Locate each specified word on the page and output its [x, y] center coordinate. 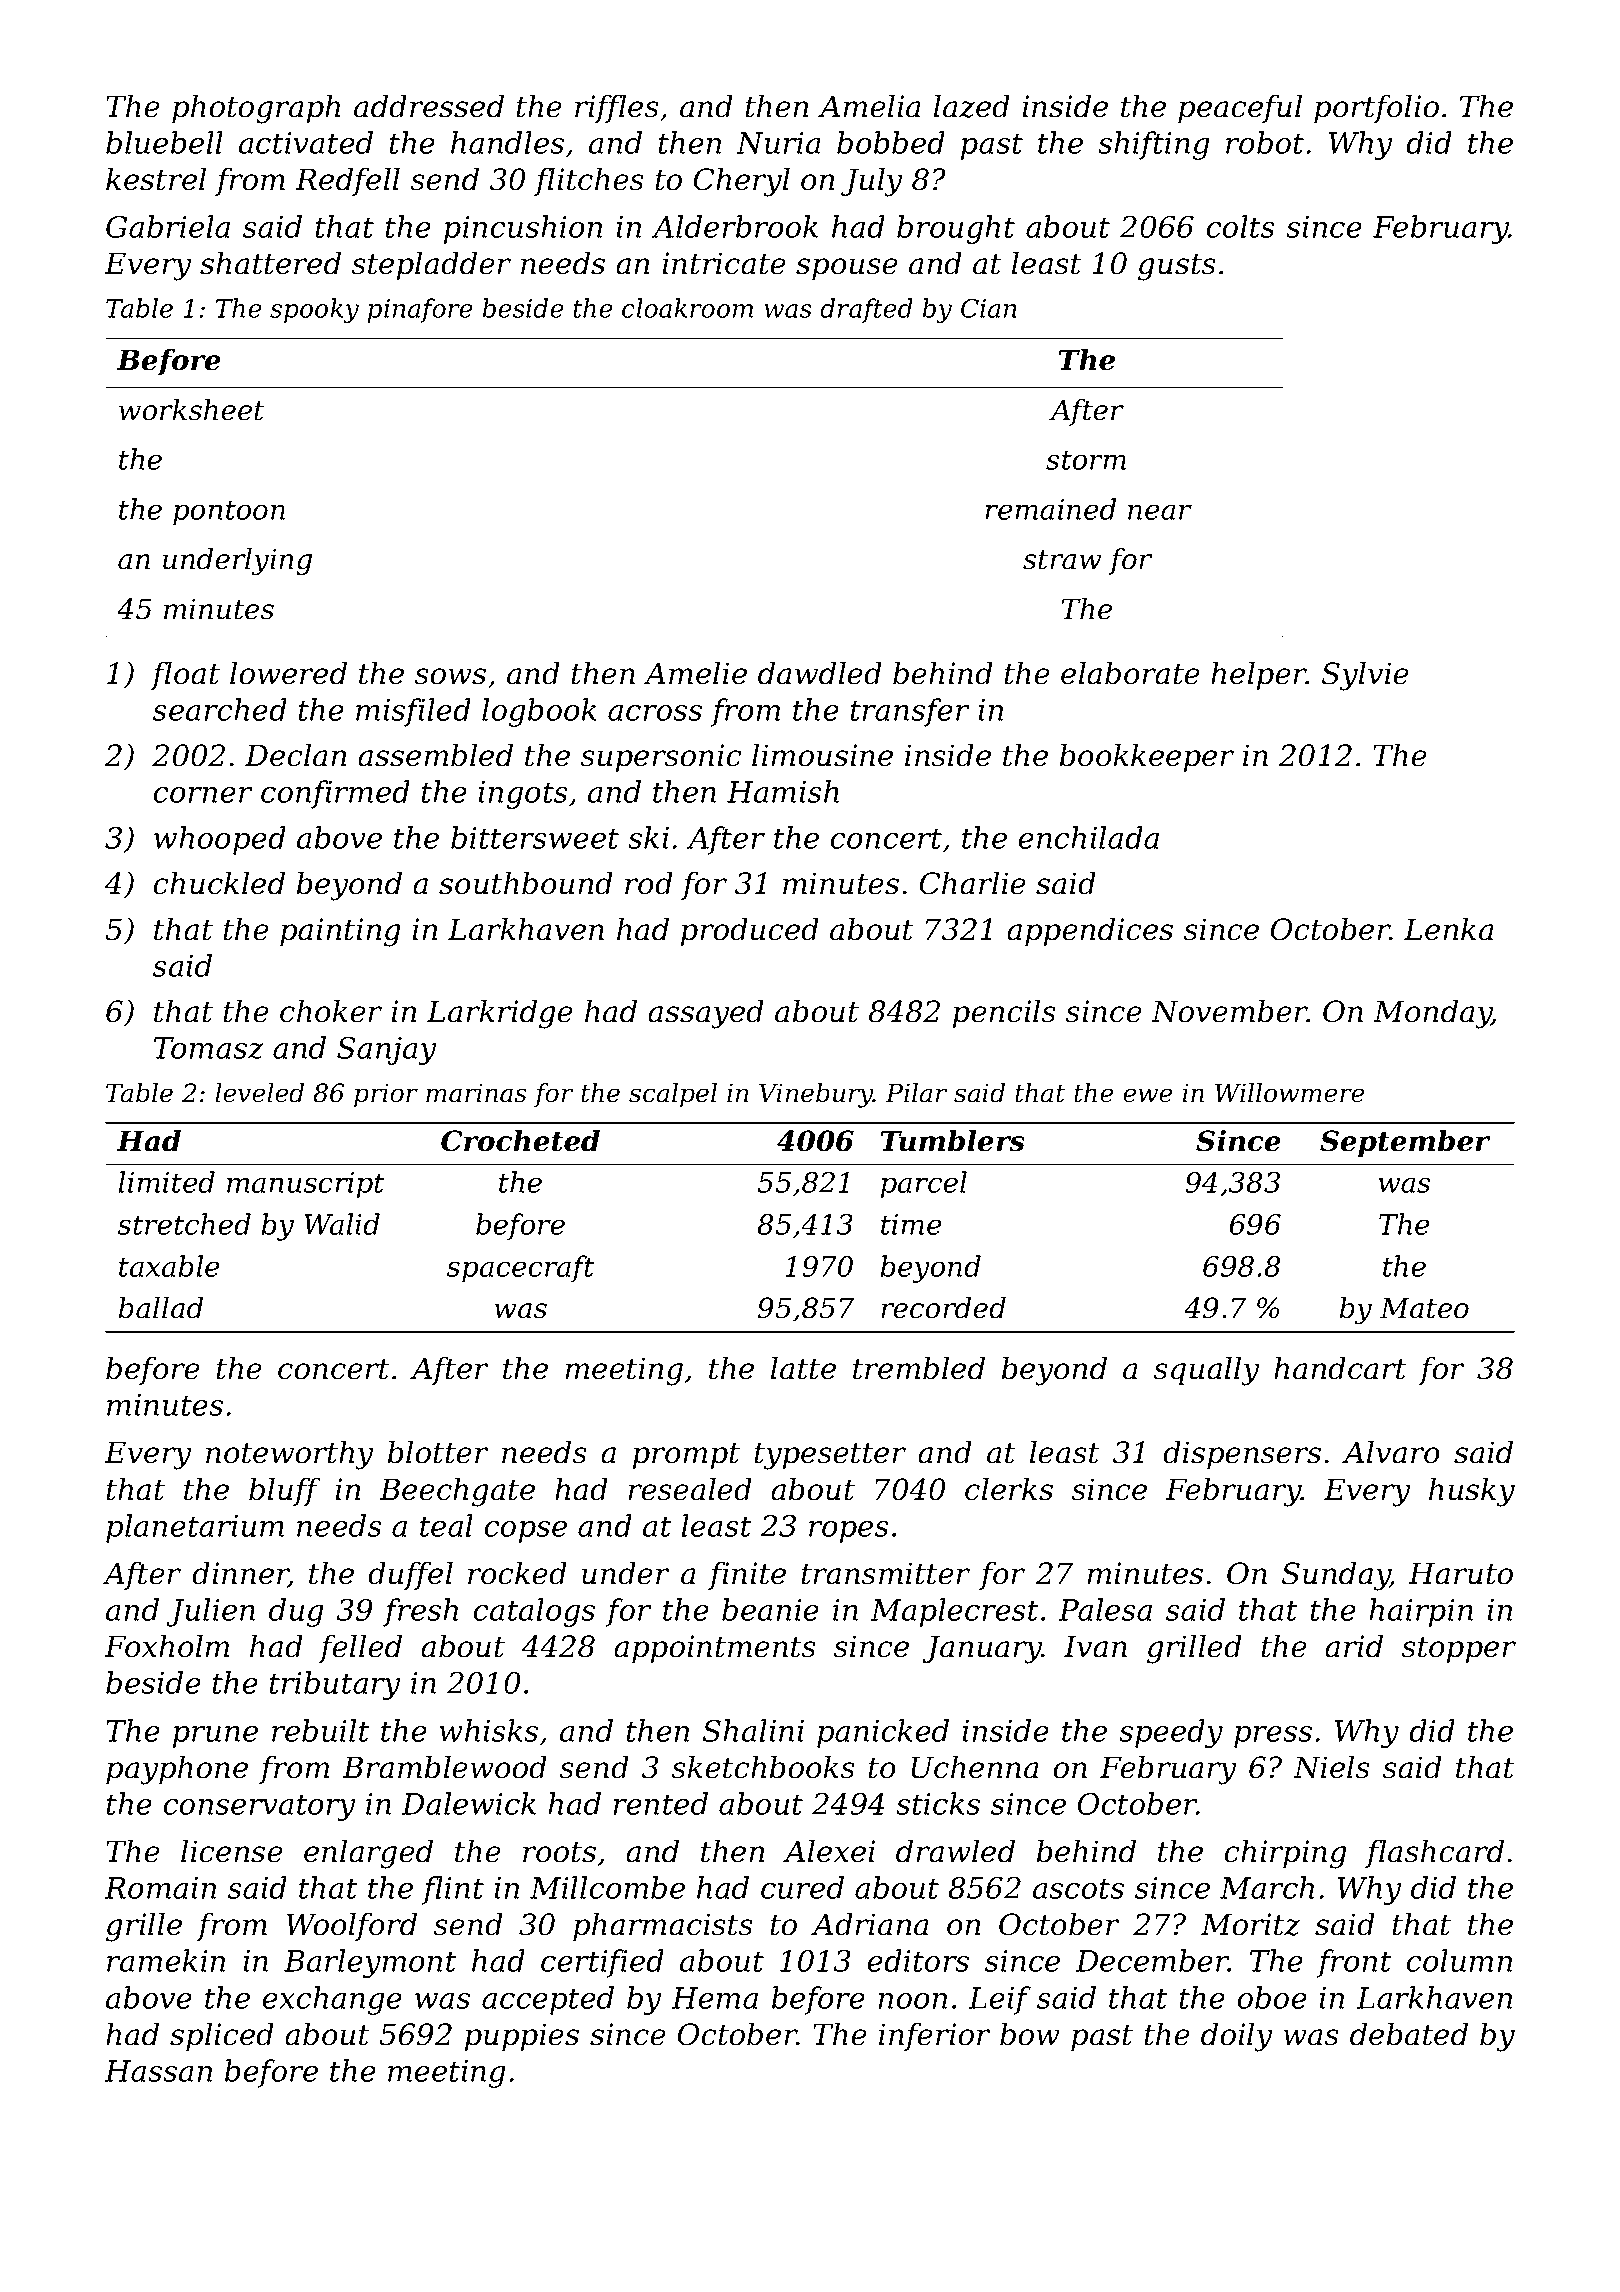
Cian [989, 308]
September [1405, 1143]
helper [1258, 675]
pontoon [229, 513]
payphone [177, 1770]
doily [1236, 2037]
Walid [342, 1224]
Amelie [695, 673]
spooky [314, 310]
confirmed [335, 794]
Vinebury [816, 1095]
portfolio [1376, 108]
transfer [910, 712]
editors [918, 1960]
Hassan [158, 2071]
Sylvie [1365, 676]
